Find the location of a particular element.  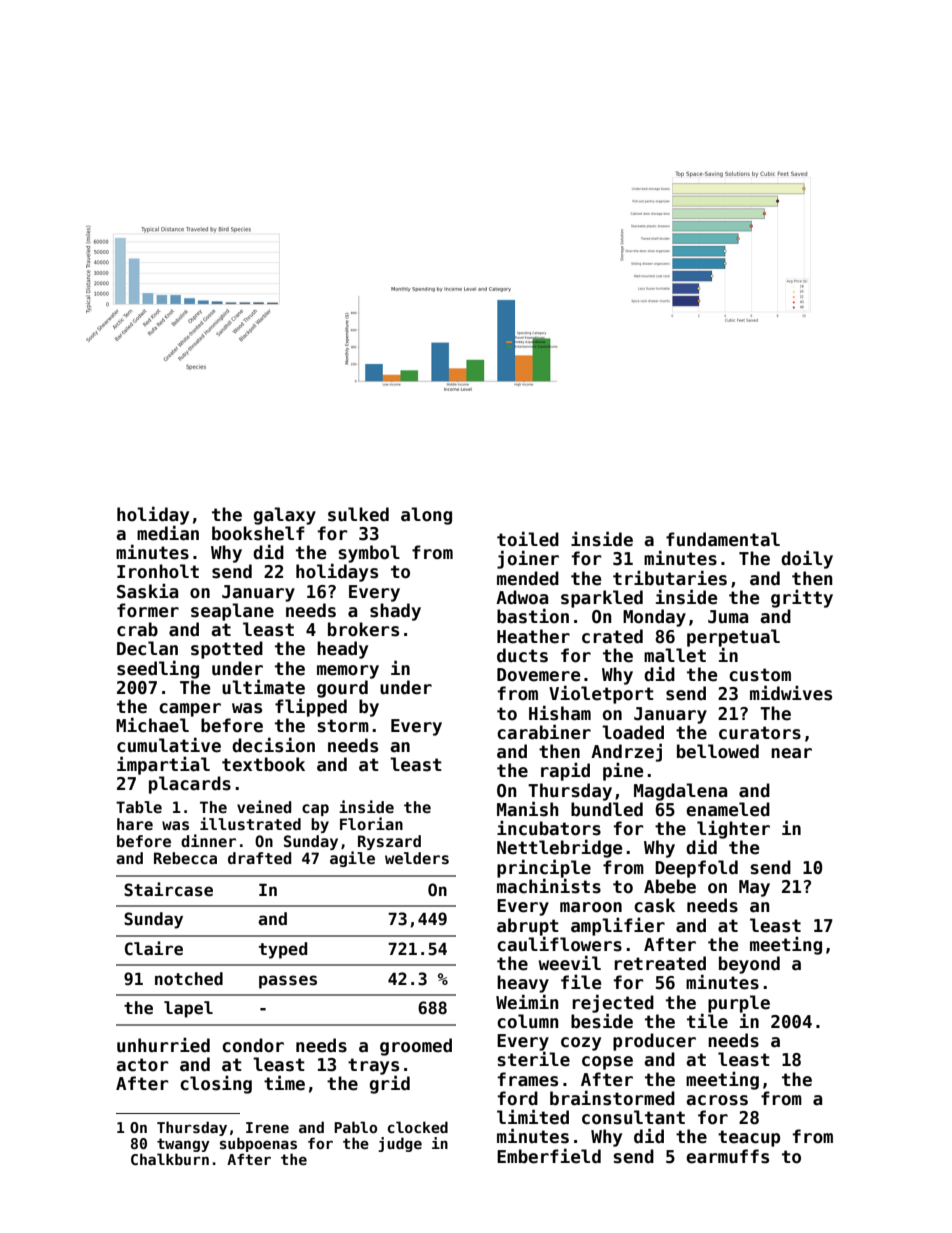

carabiner is located at coordinates (544, 732).
